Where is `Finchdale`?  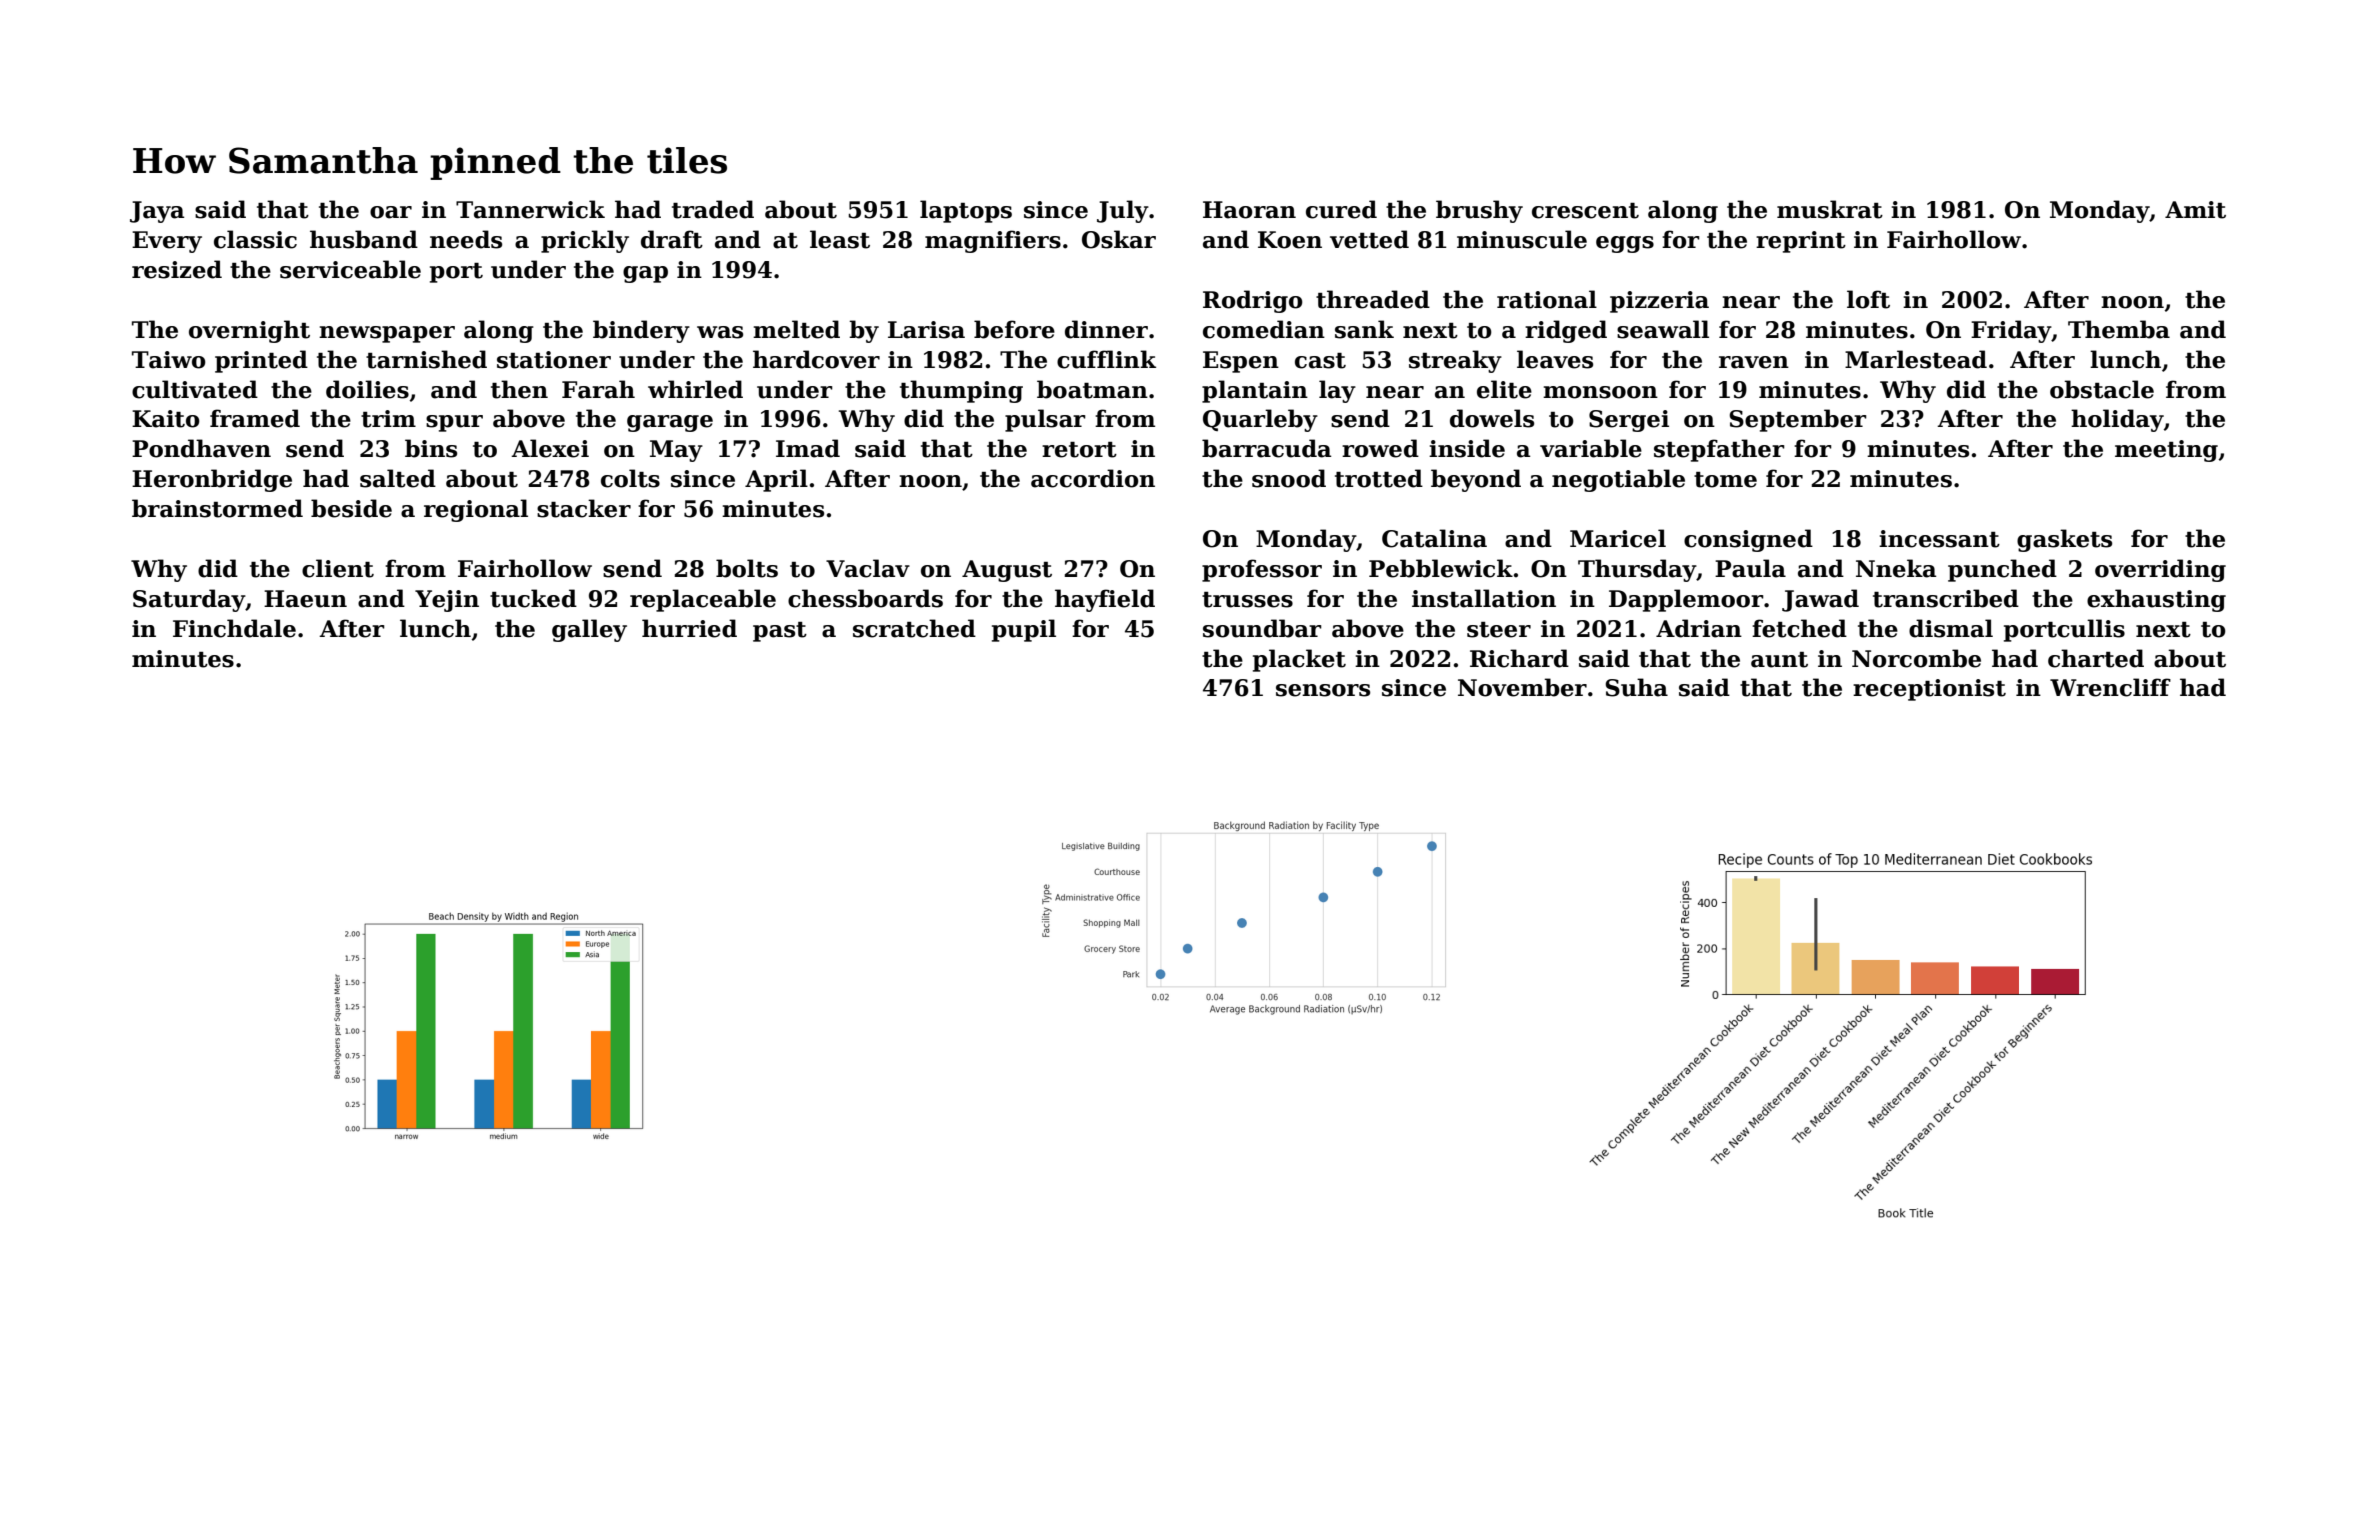
Finchdale is located at coordinates (234, 628).
